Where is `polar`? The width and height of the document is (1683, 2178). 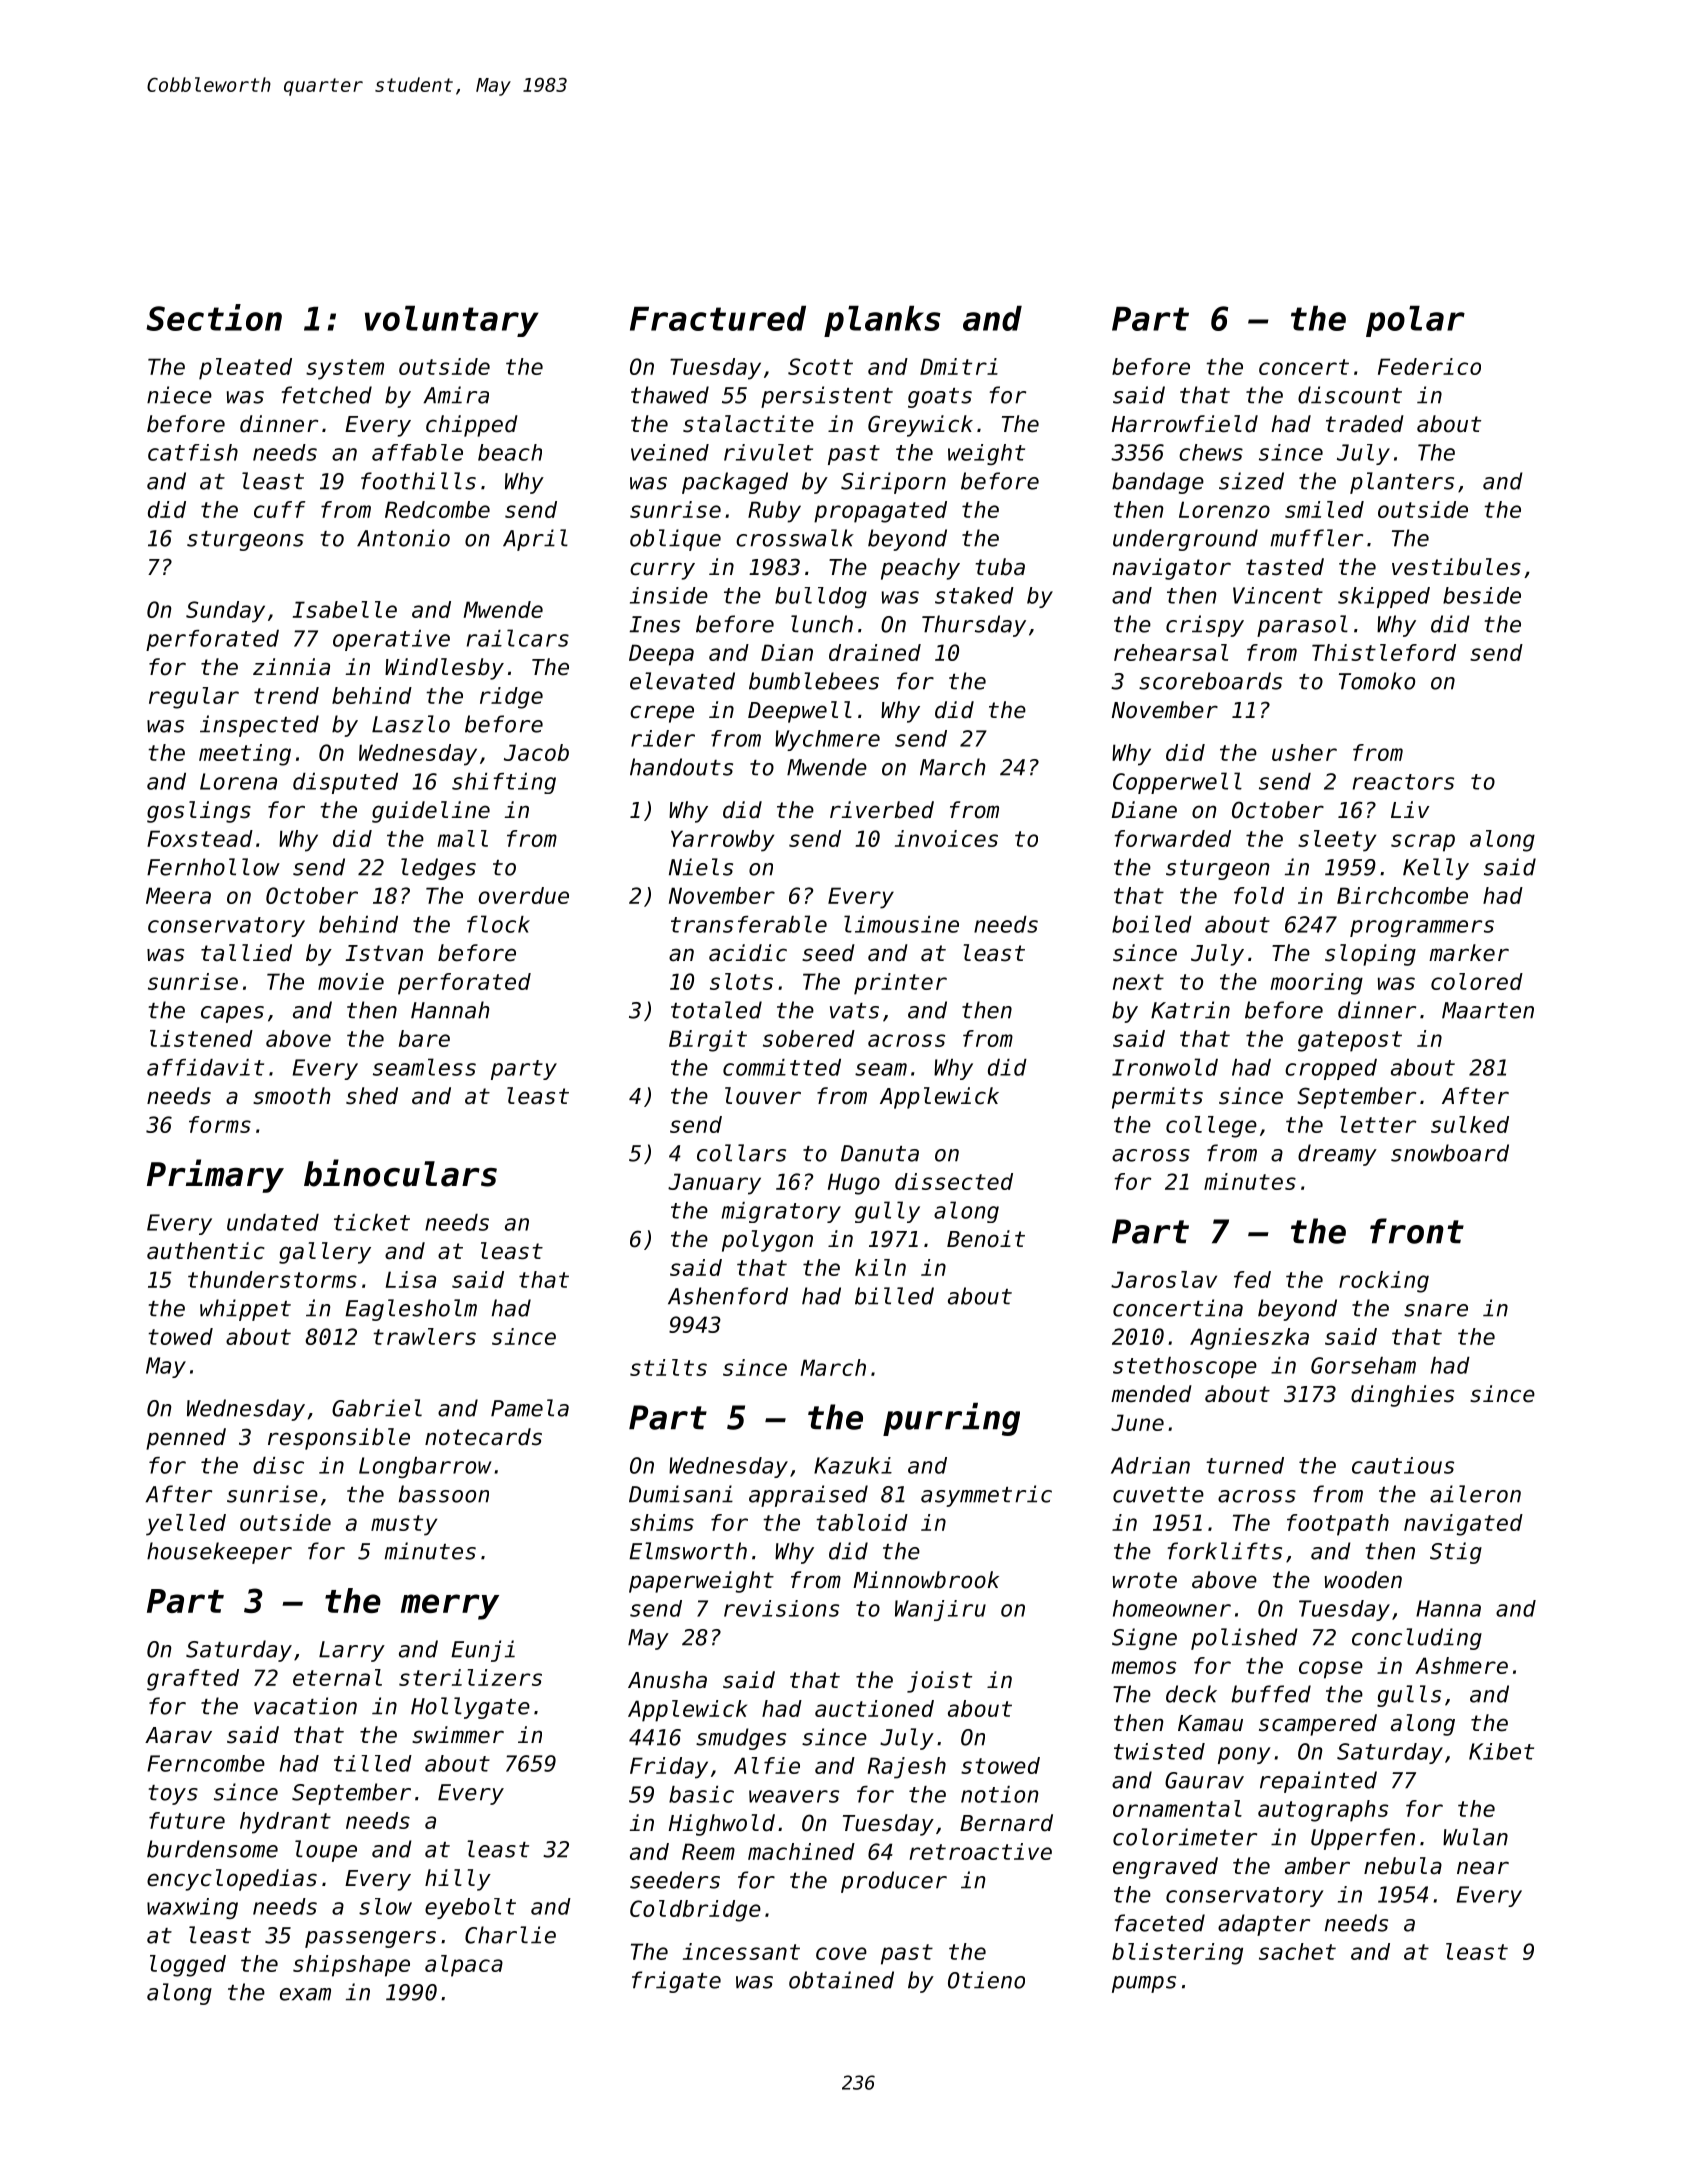 polar is located at coordinates (1415, 321).
